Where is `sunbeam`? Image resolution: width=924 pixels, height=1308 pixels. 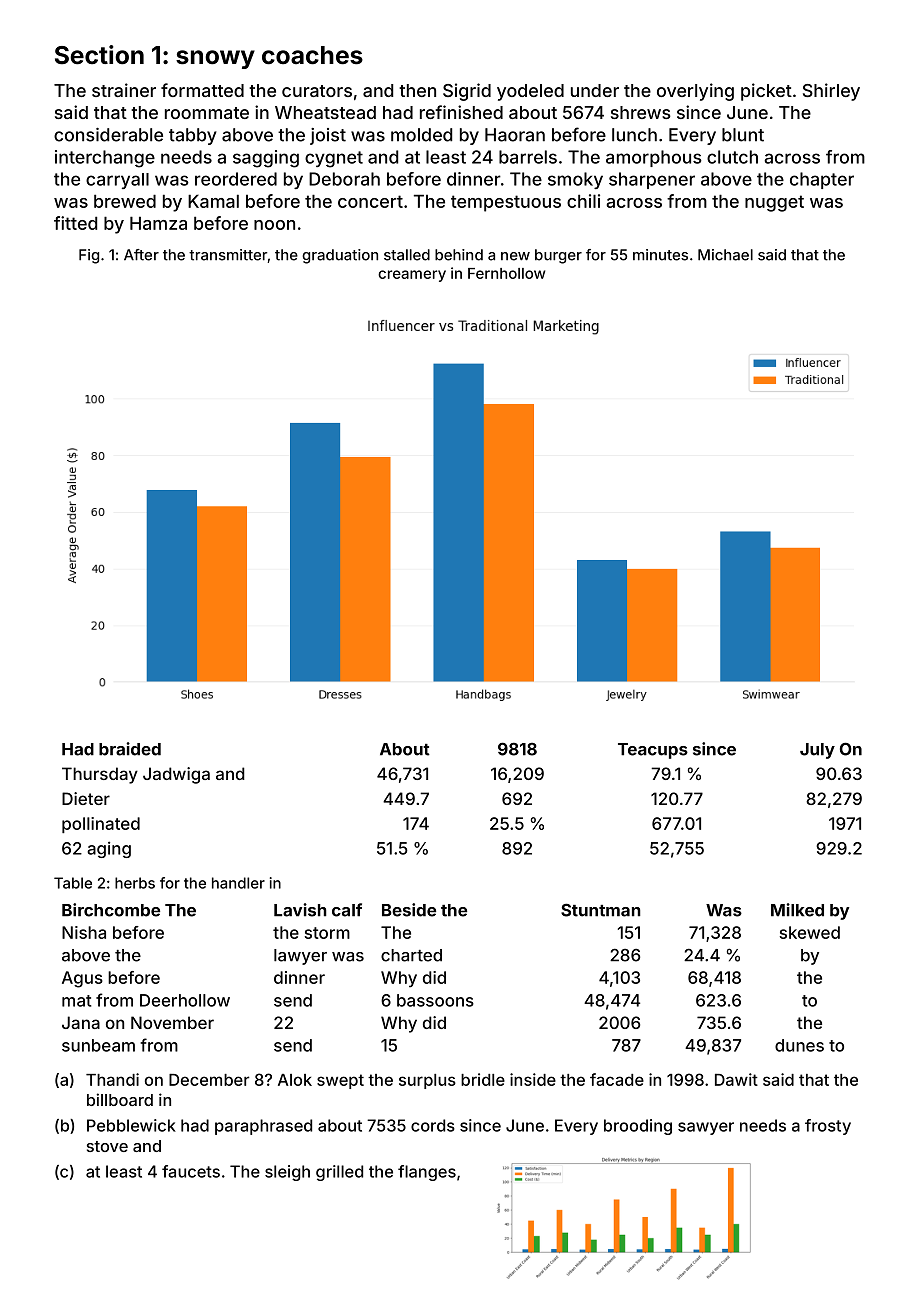 sunbeam is located at coordinates (98, 1045).
